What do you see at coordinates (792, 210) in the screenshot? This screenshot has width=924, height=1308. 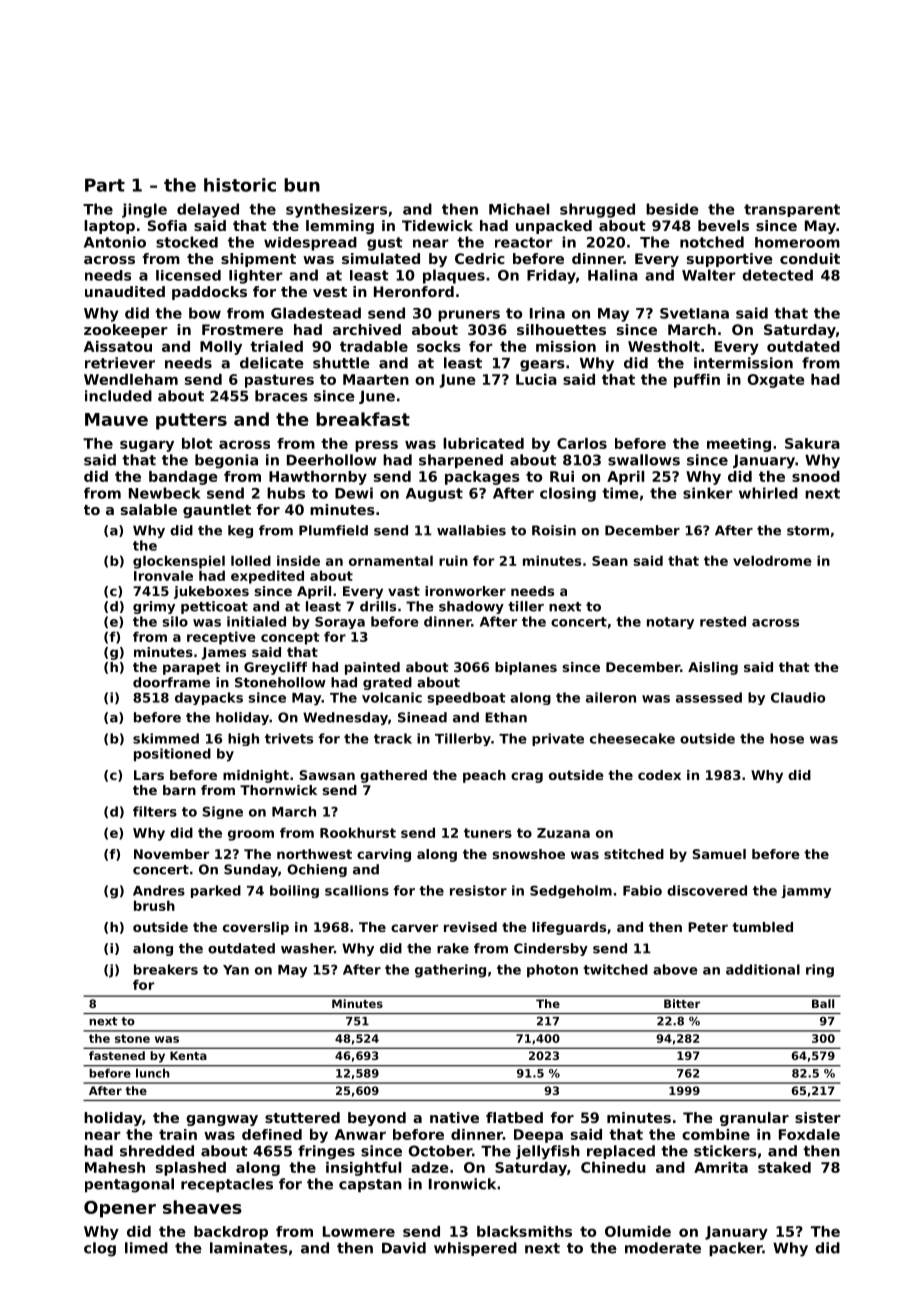 I see `transparent` at bounding box center [792, 210].
